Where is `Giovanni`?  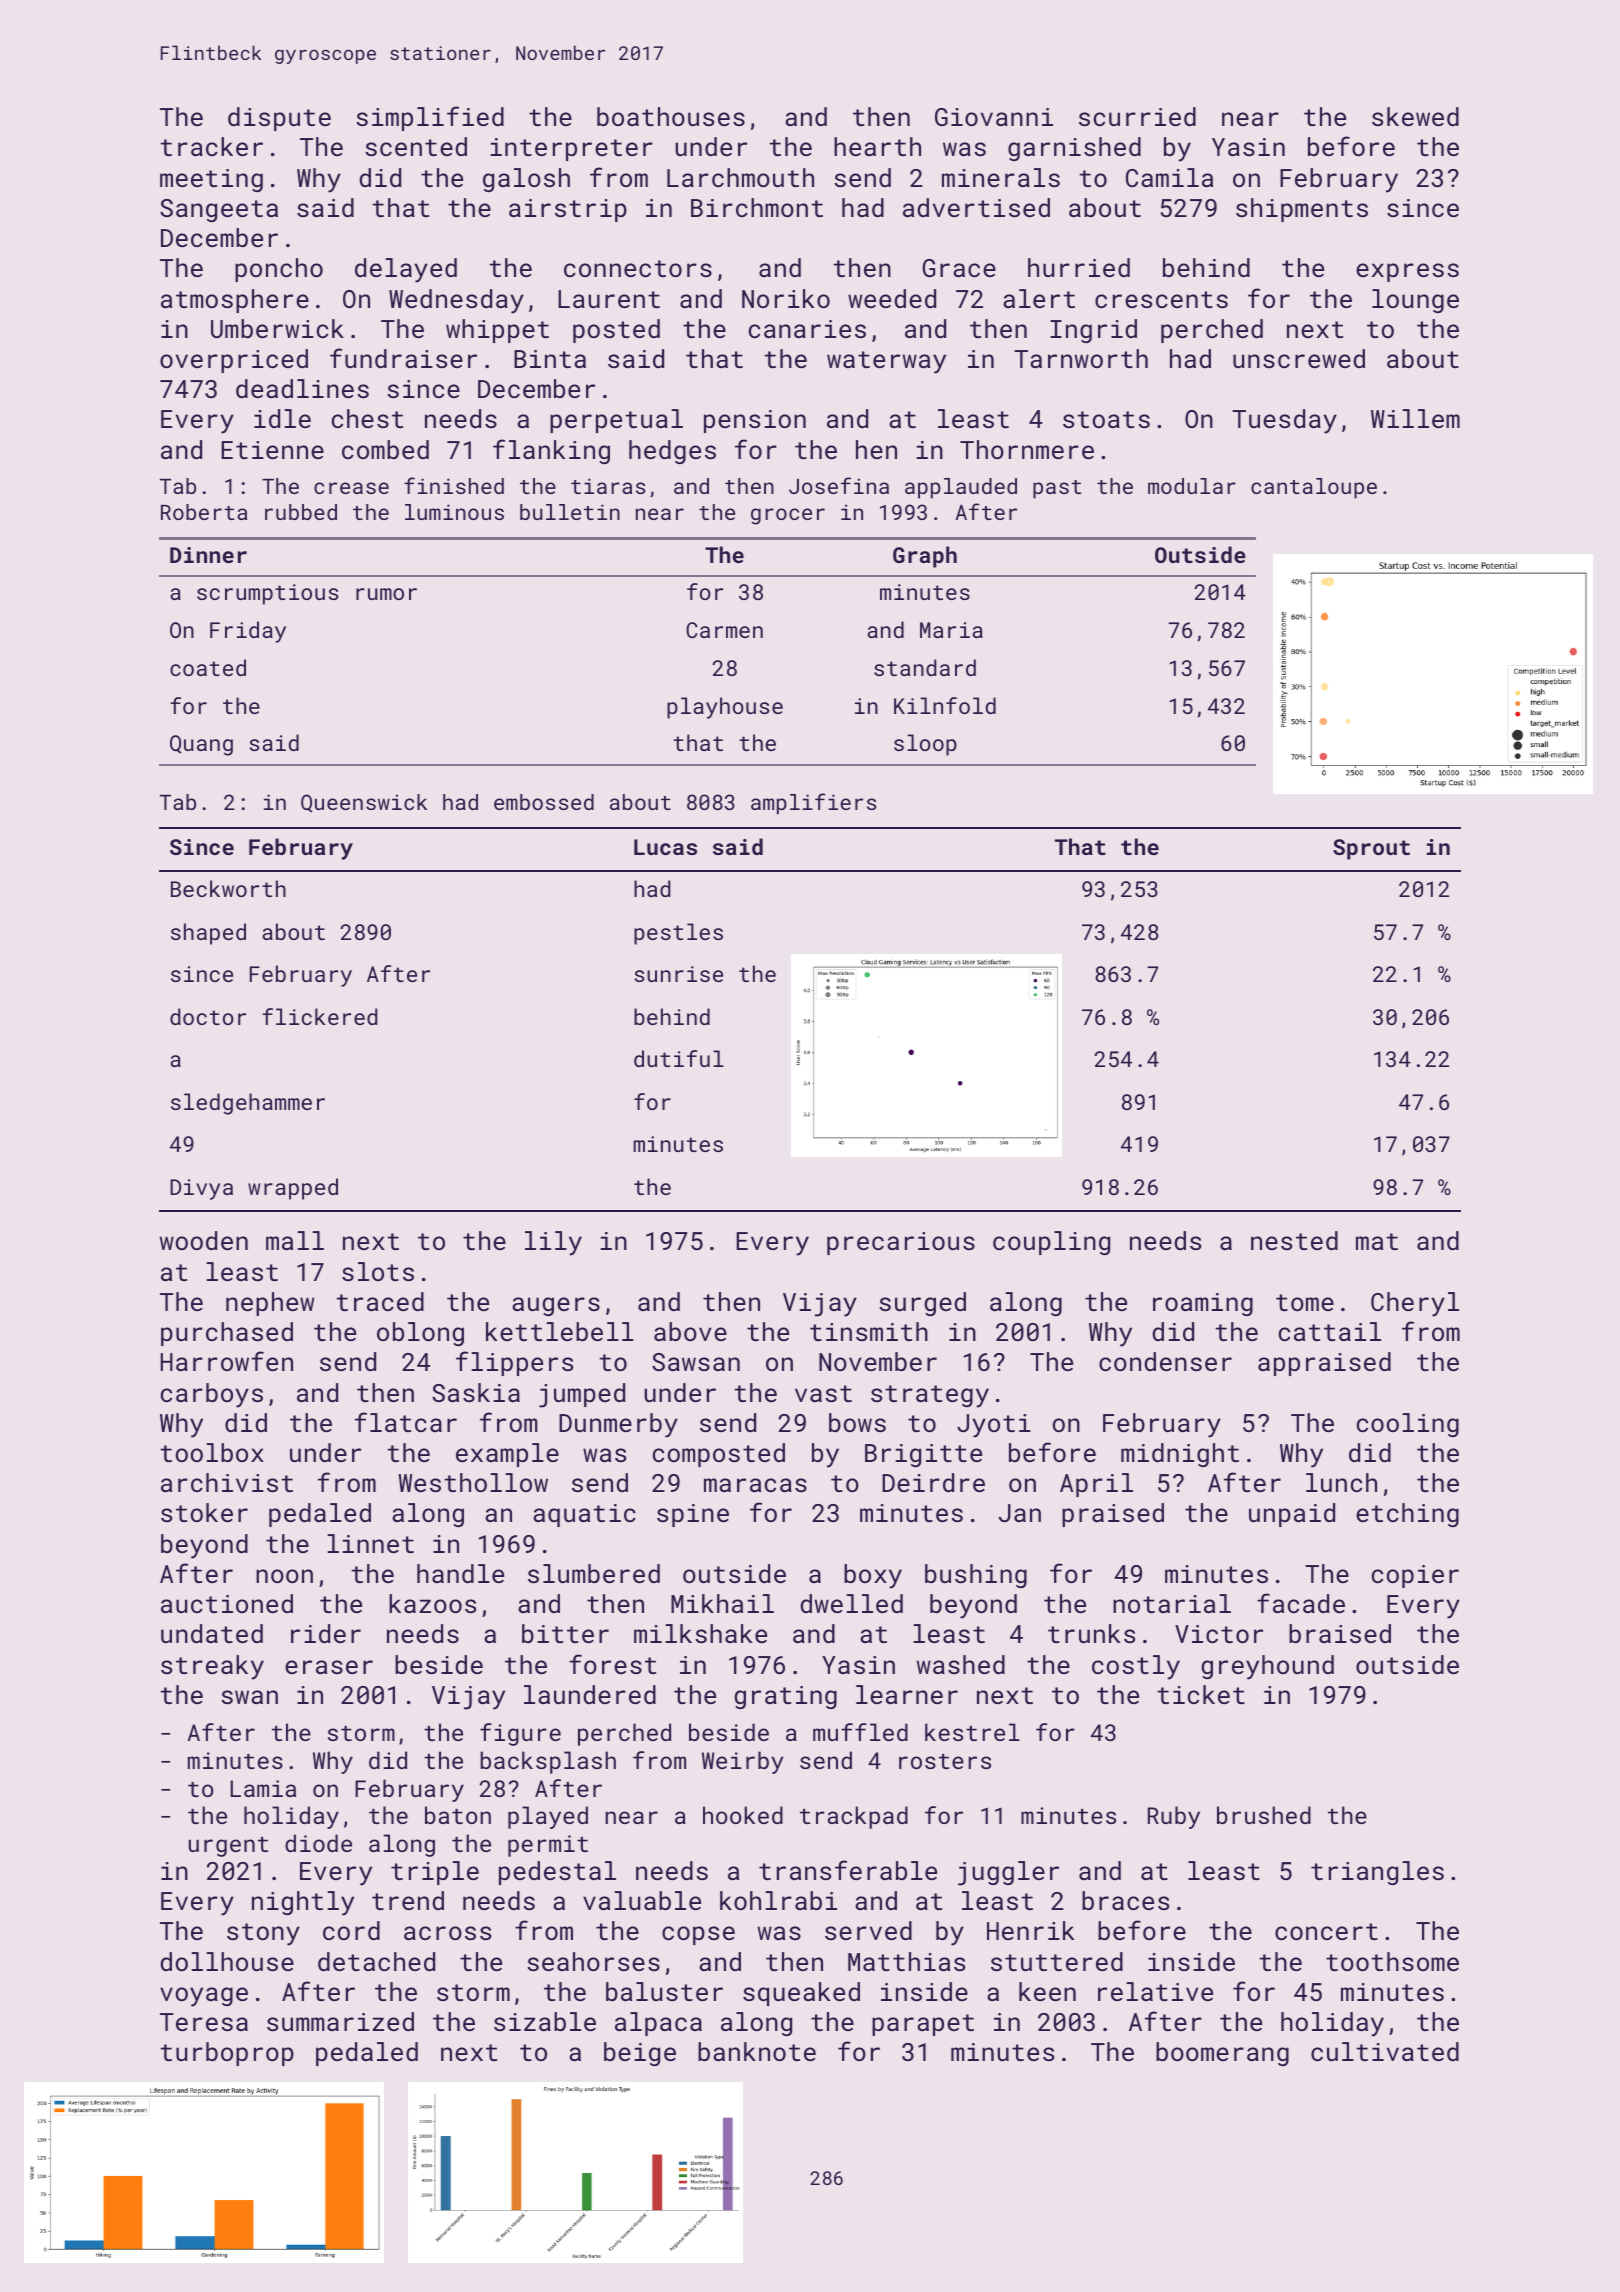 Giovanni is located at coordinates (994, 117).
